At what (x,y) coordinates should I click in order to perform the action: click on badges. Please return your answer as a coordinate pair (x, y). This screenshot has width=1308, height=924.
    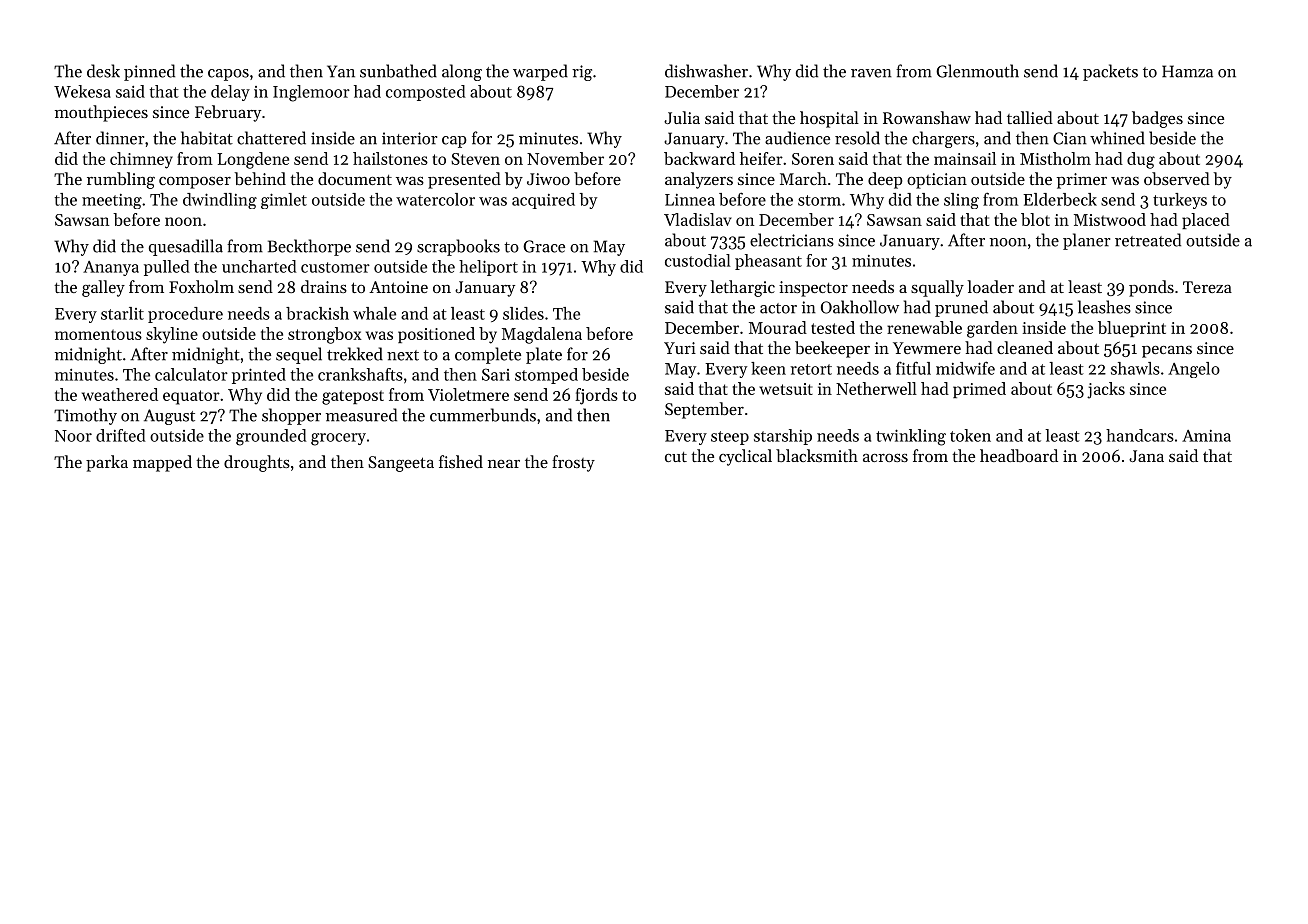
    Looking at the image, I should click on (1157, 119).
